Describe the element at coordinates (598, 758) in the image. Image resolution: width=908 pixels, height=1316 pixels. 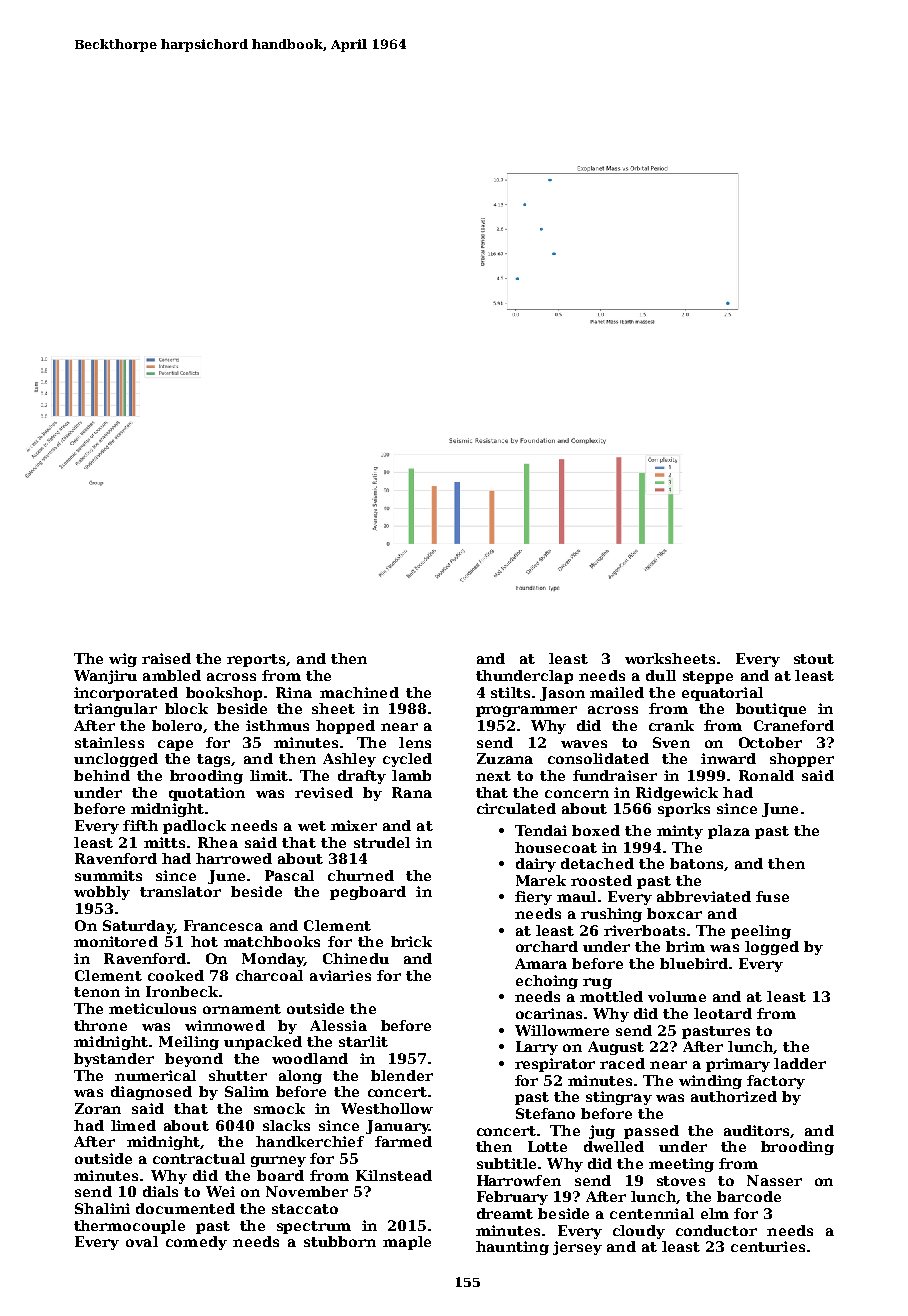
I see `consolidated` at that location.
